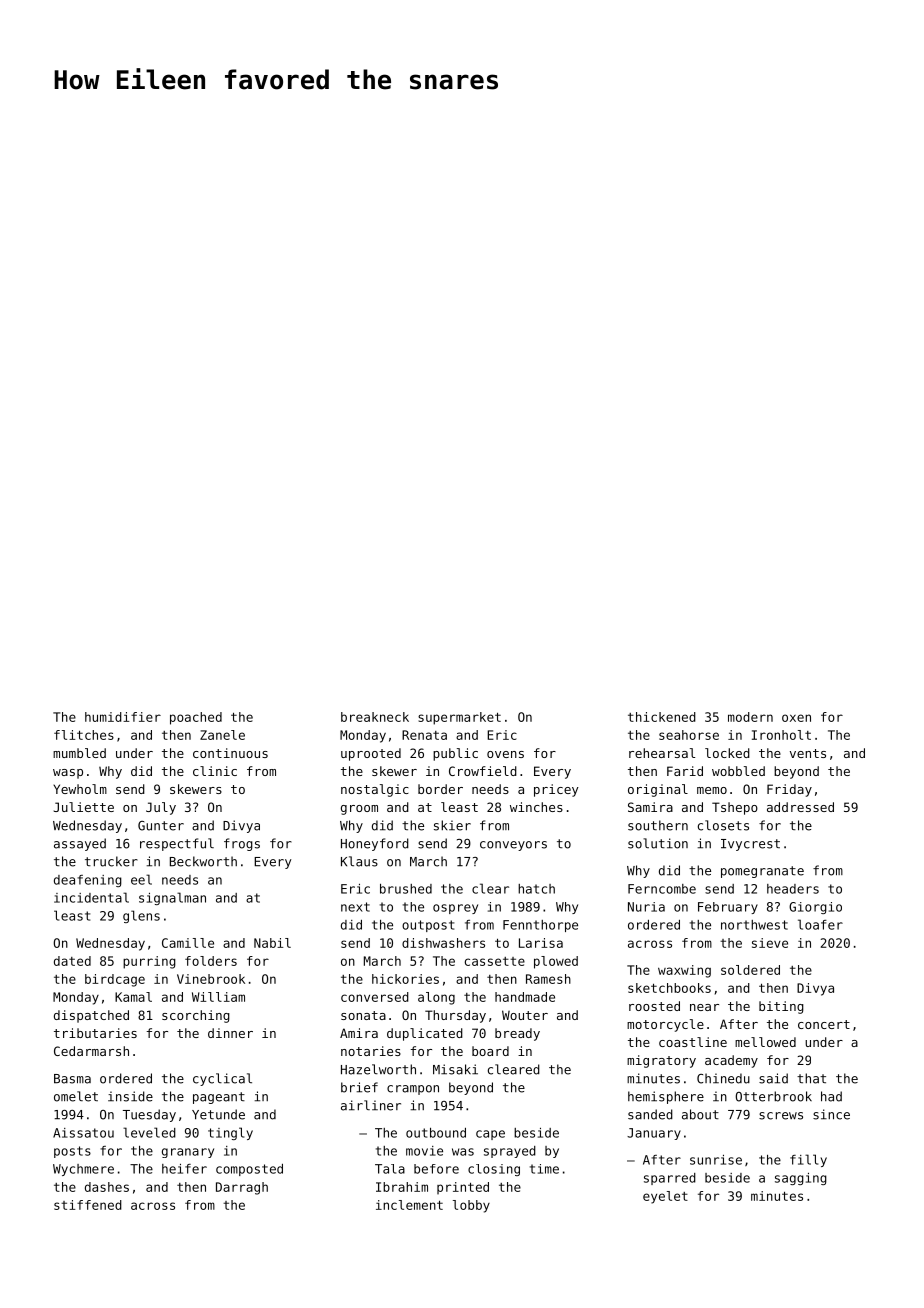  What do you see at coordinates (219, 1098) in the screenshot?
I see `pageant` at bounding box center [219, 1098].
